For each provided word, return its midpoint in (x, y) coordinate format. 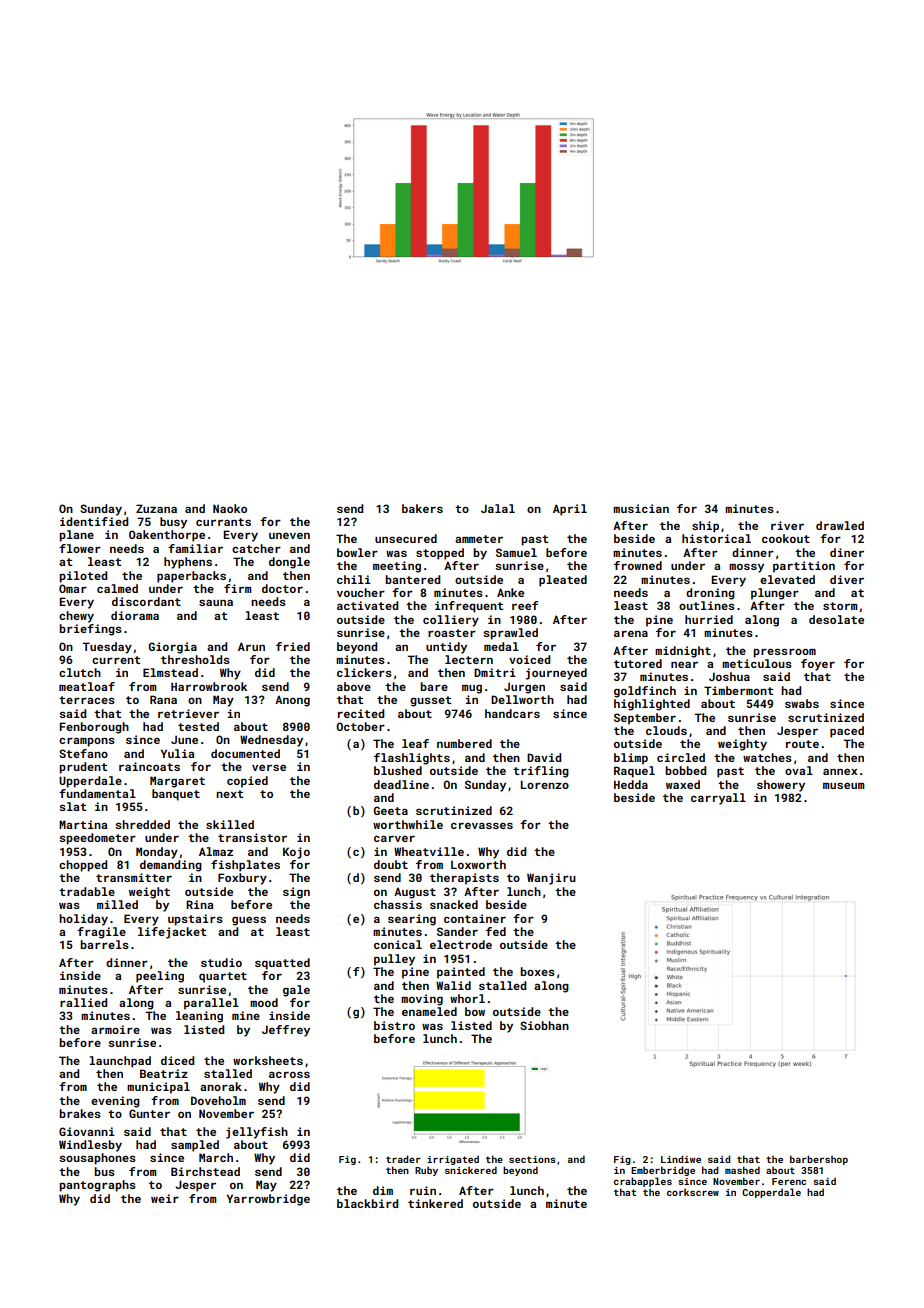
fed (496, 931)
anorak (221, 1086)
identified (94, 521)
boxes (537, 971)
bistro (394, 1025)
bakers (422, 508)
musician (641, 508)
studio (221, 962)
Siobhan (544, 1025)
